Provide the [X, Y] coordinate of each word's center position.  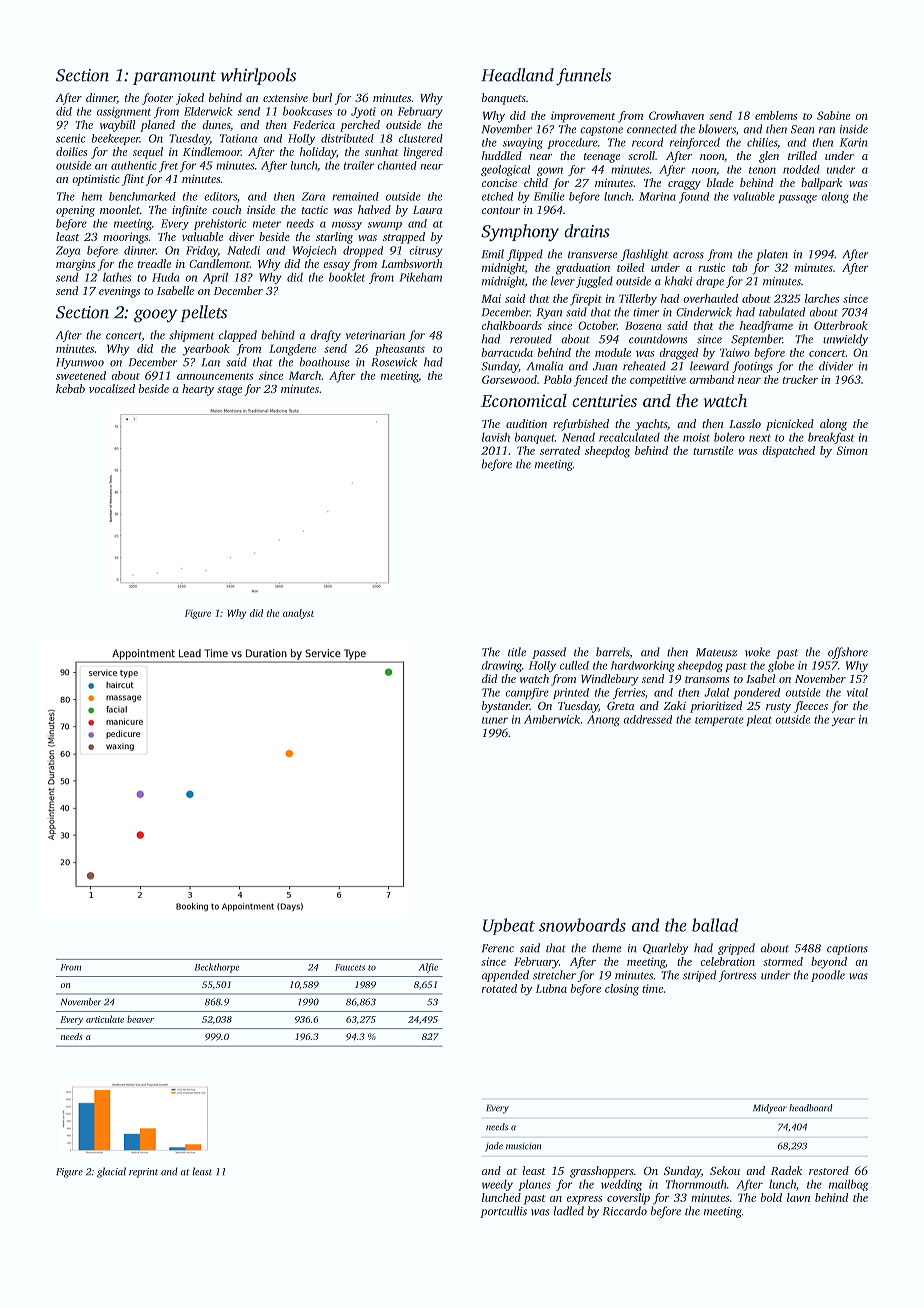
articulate [105, 1019]
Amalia [545, 366]
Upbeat [509, 926]
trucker [800, 379]
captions [847, 949]
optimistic [96, 180]
